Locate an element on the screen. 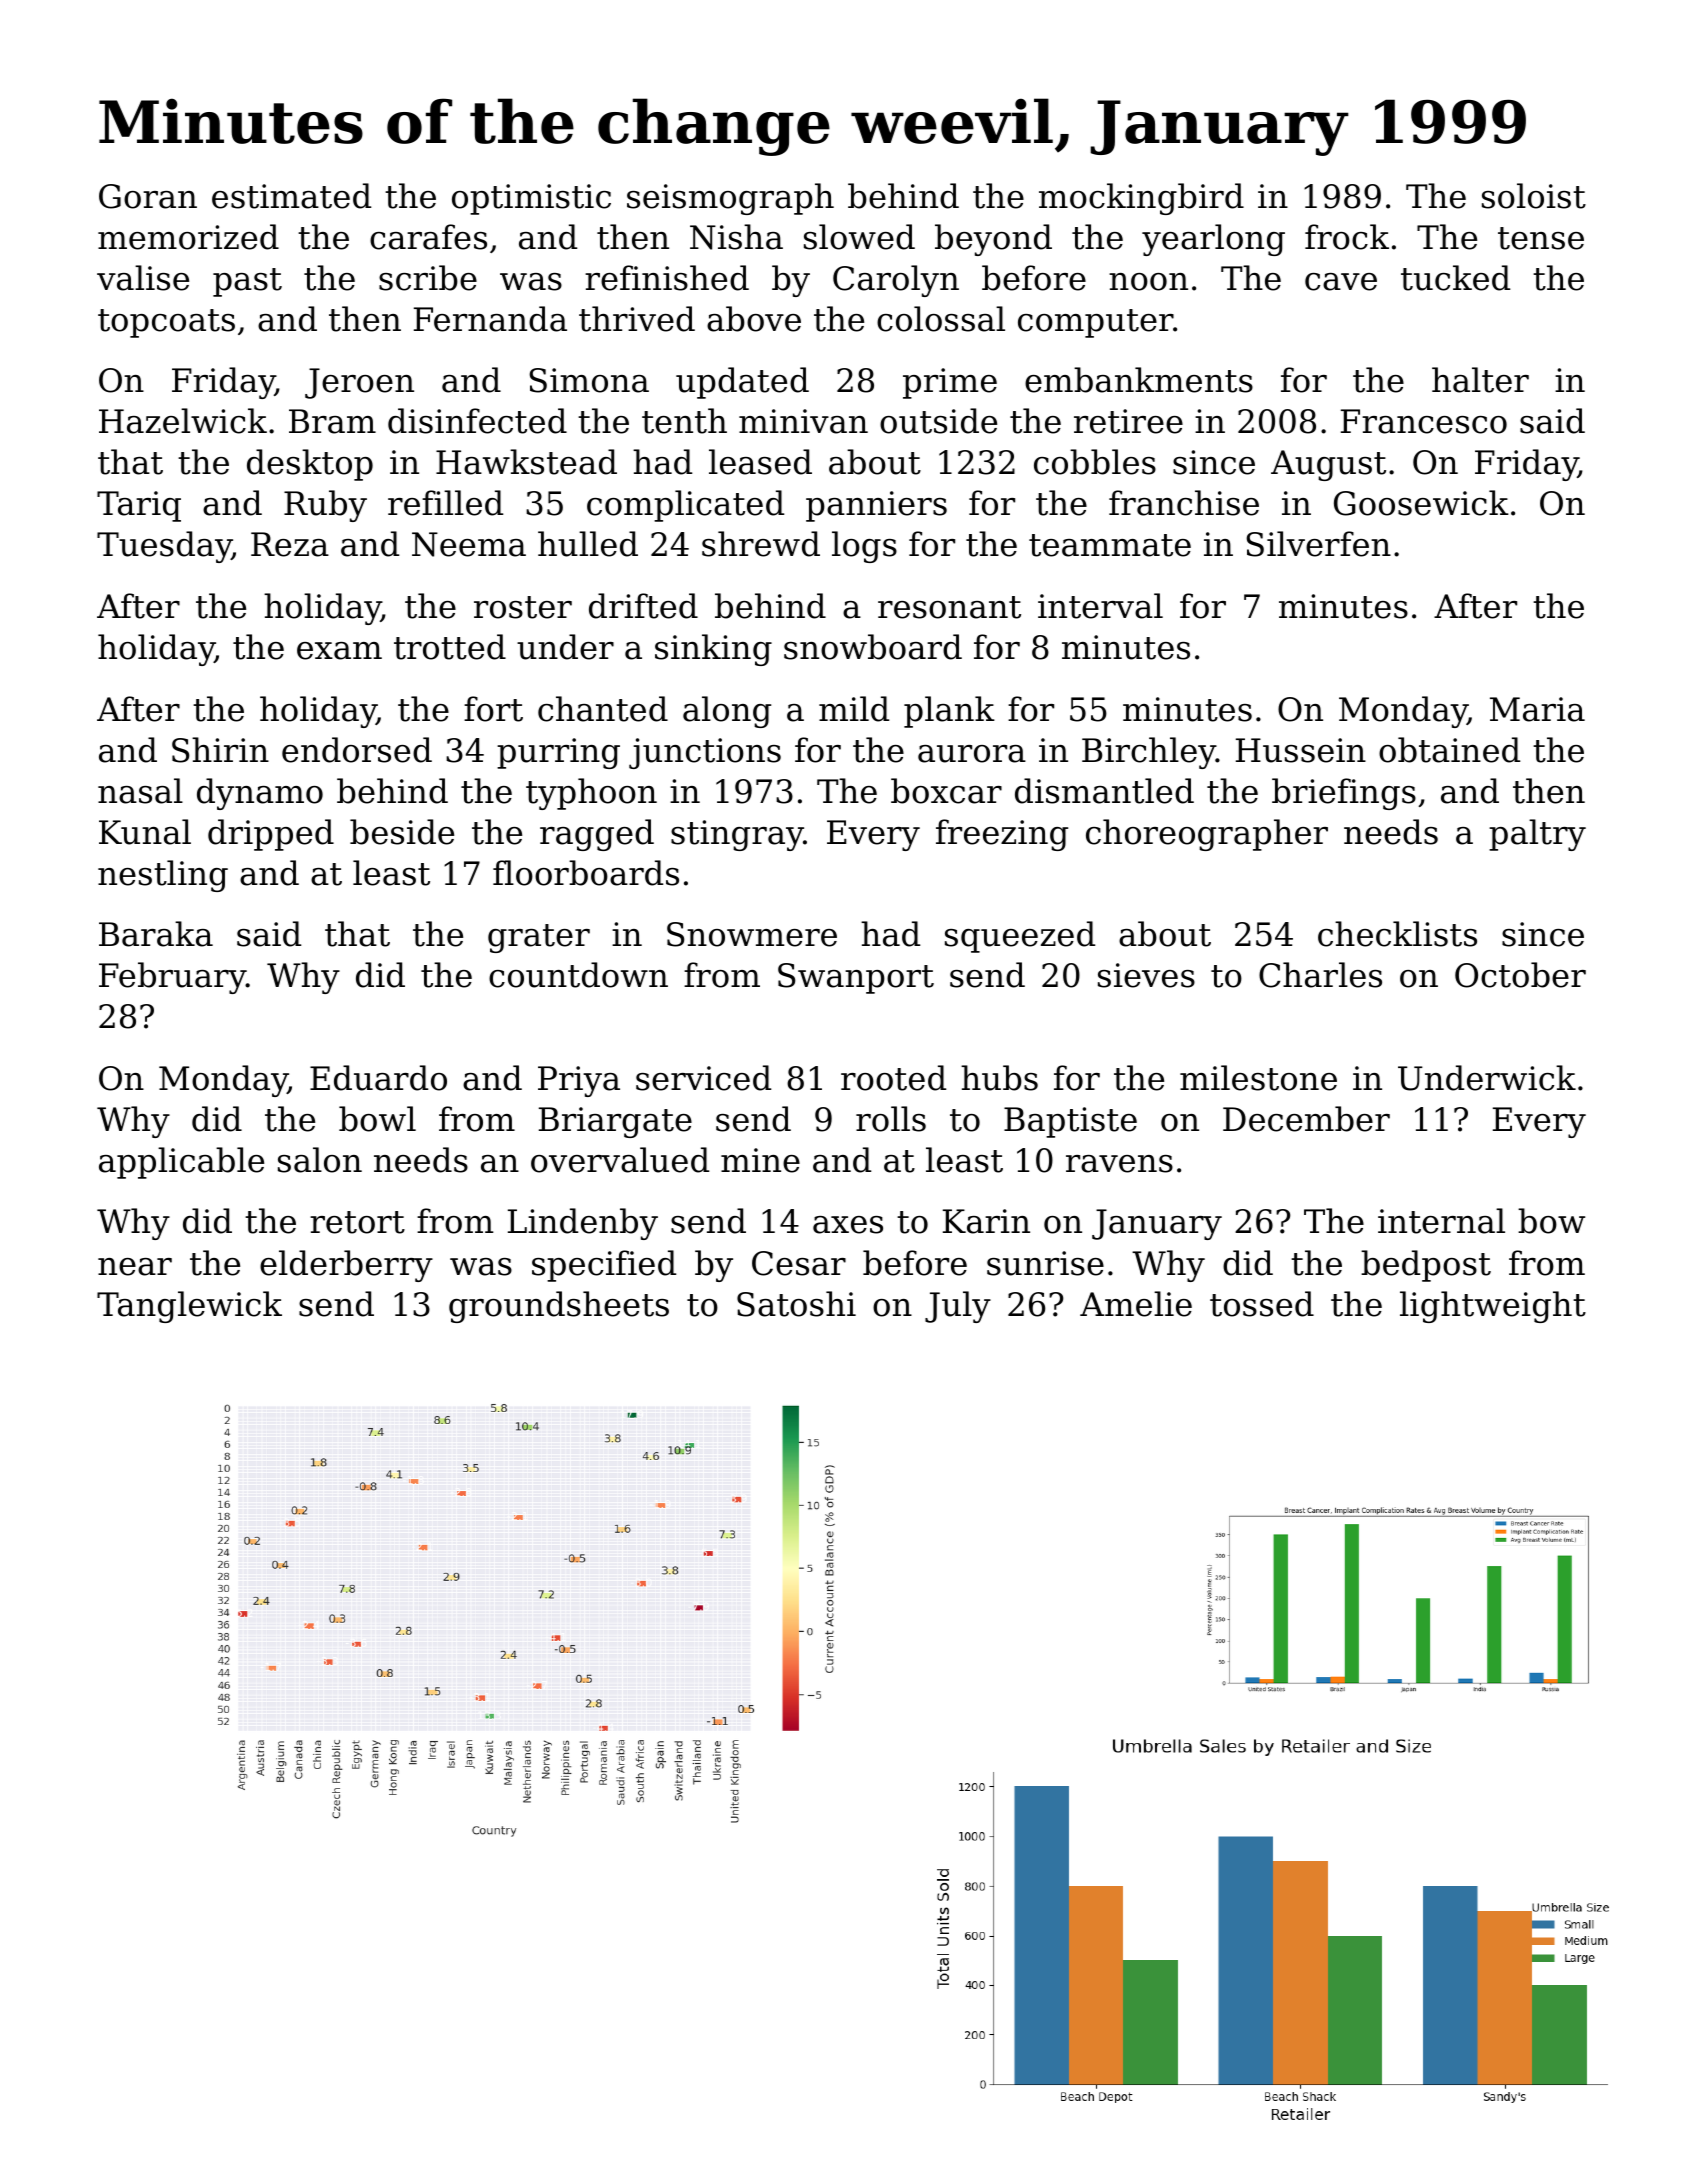  applicable is located at coordinates (181, 1163).
